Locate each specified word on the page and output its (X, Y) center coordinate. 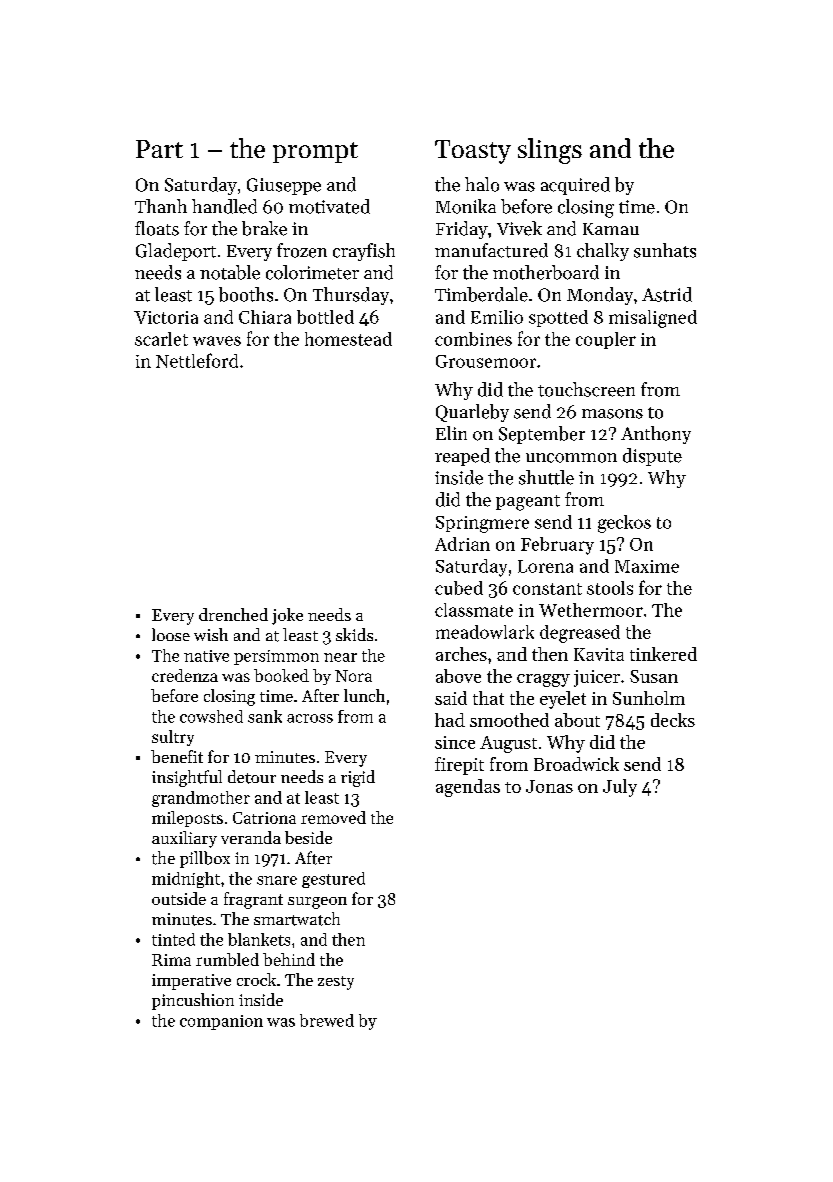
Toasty (473, 152)
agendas (468, 788)
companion (221, 1022)
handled (224, 206)
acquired (575, 186)
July (620, 788)
